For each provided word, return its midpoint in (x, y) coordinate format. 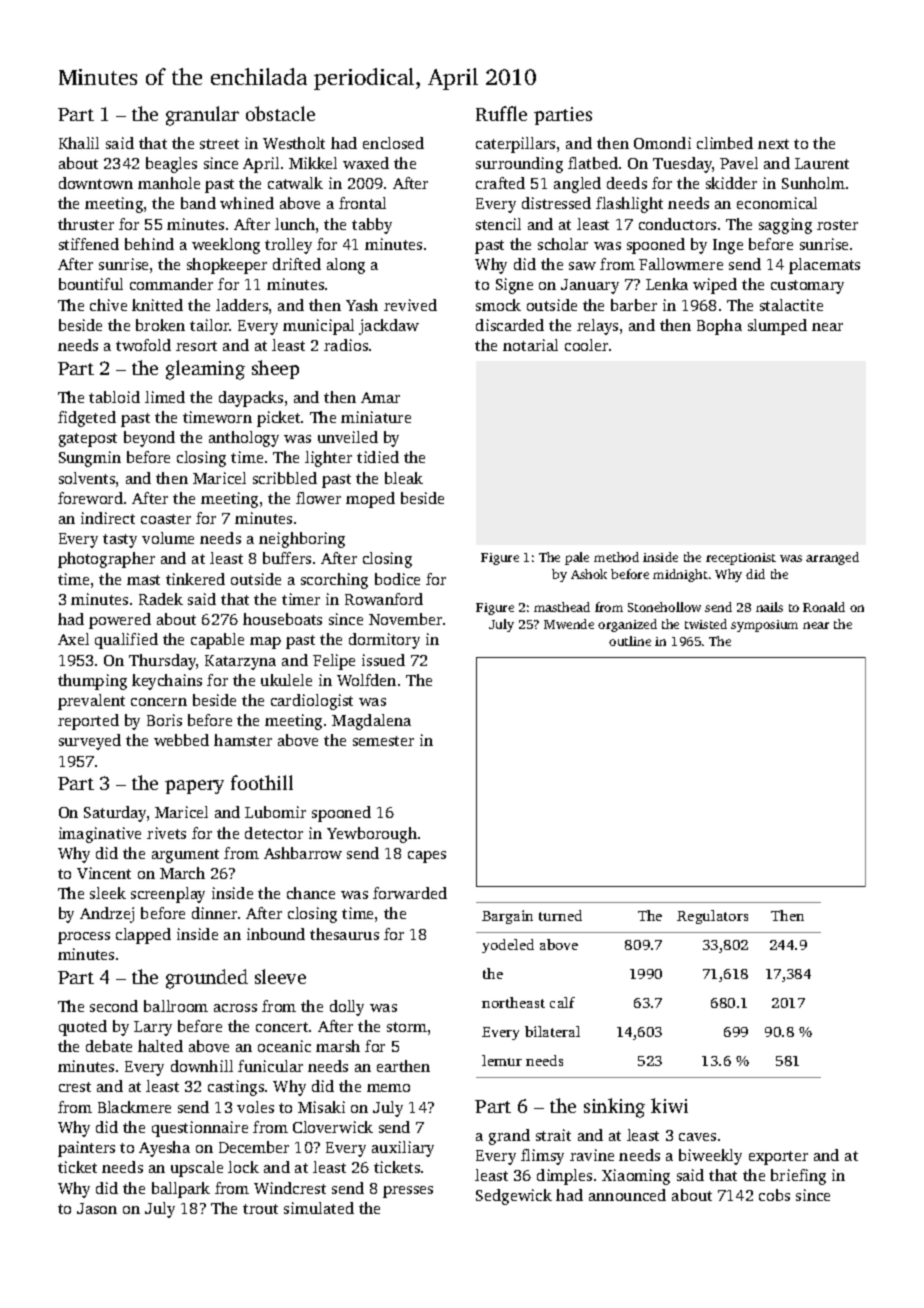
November (405, 619)
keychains (167, 682)
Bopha (719, 327)
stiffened (89, 244)
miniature (376, 417)
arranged (832, 558)
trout (260, 1209)
